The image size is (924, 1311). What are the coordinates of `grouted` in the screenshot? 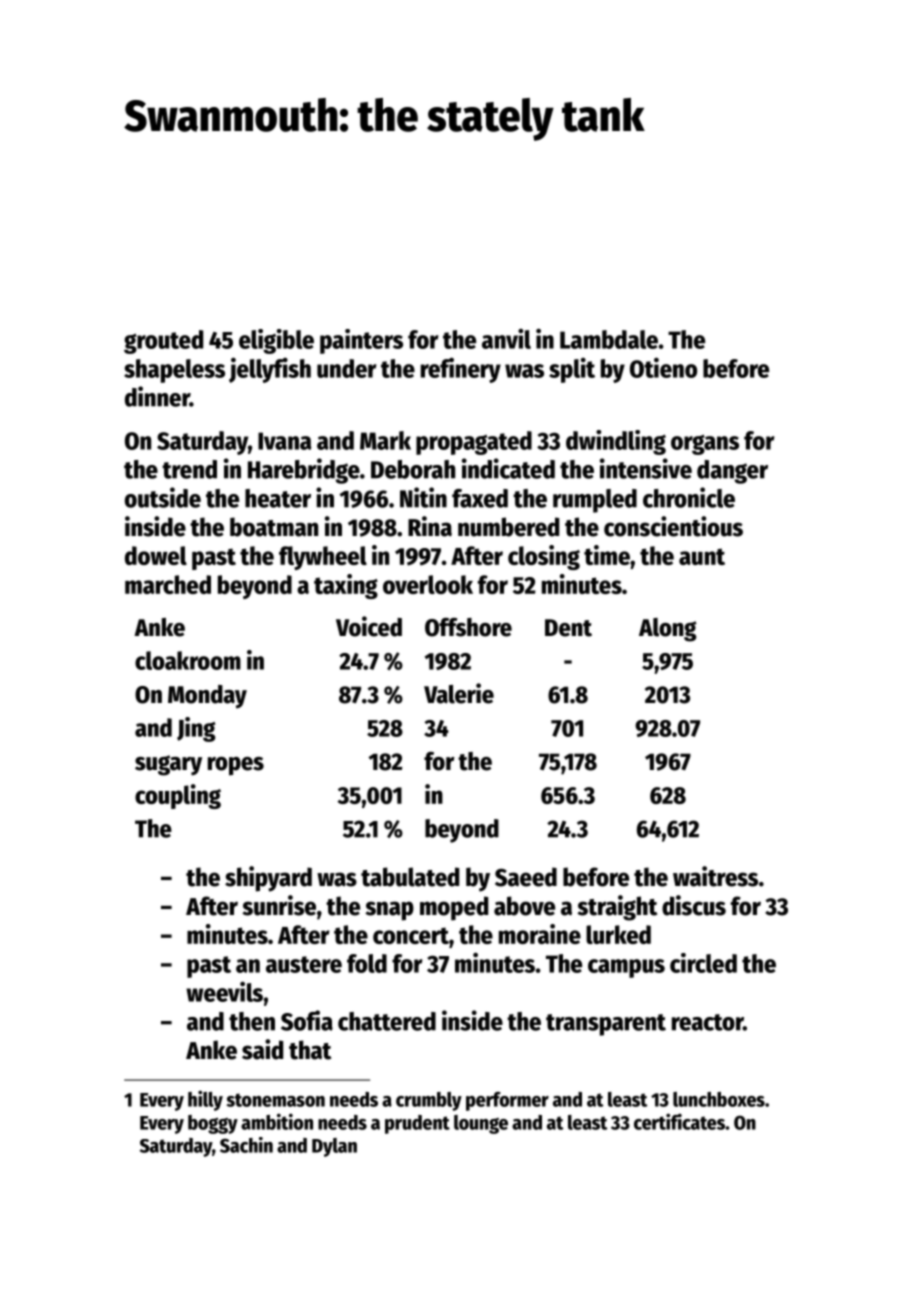 It's located at (163, 342).
